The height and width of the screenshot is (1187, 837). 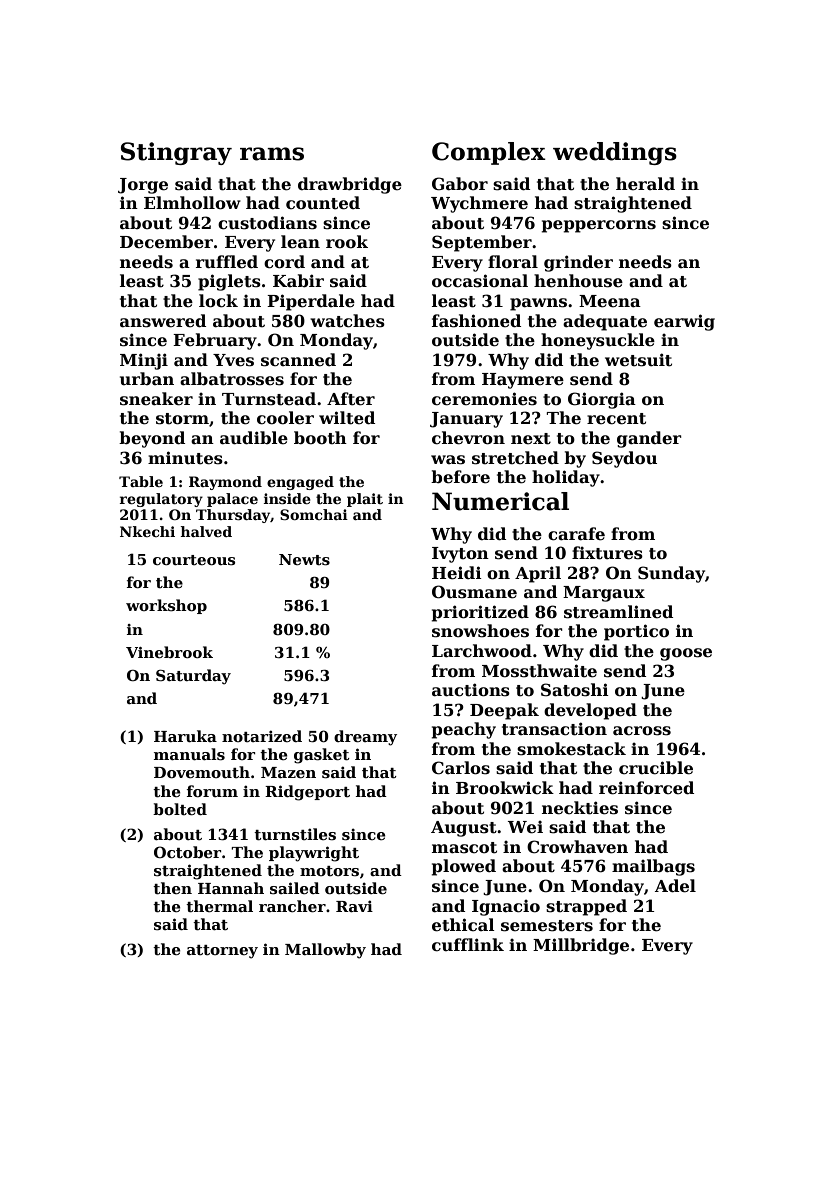 What do you see at coordinates (607, 553) in the screenshot?
I see `fixtures` at bounding box center [607, 553].
